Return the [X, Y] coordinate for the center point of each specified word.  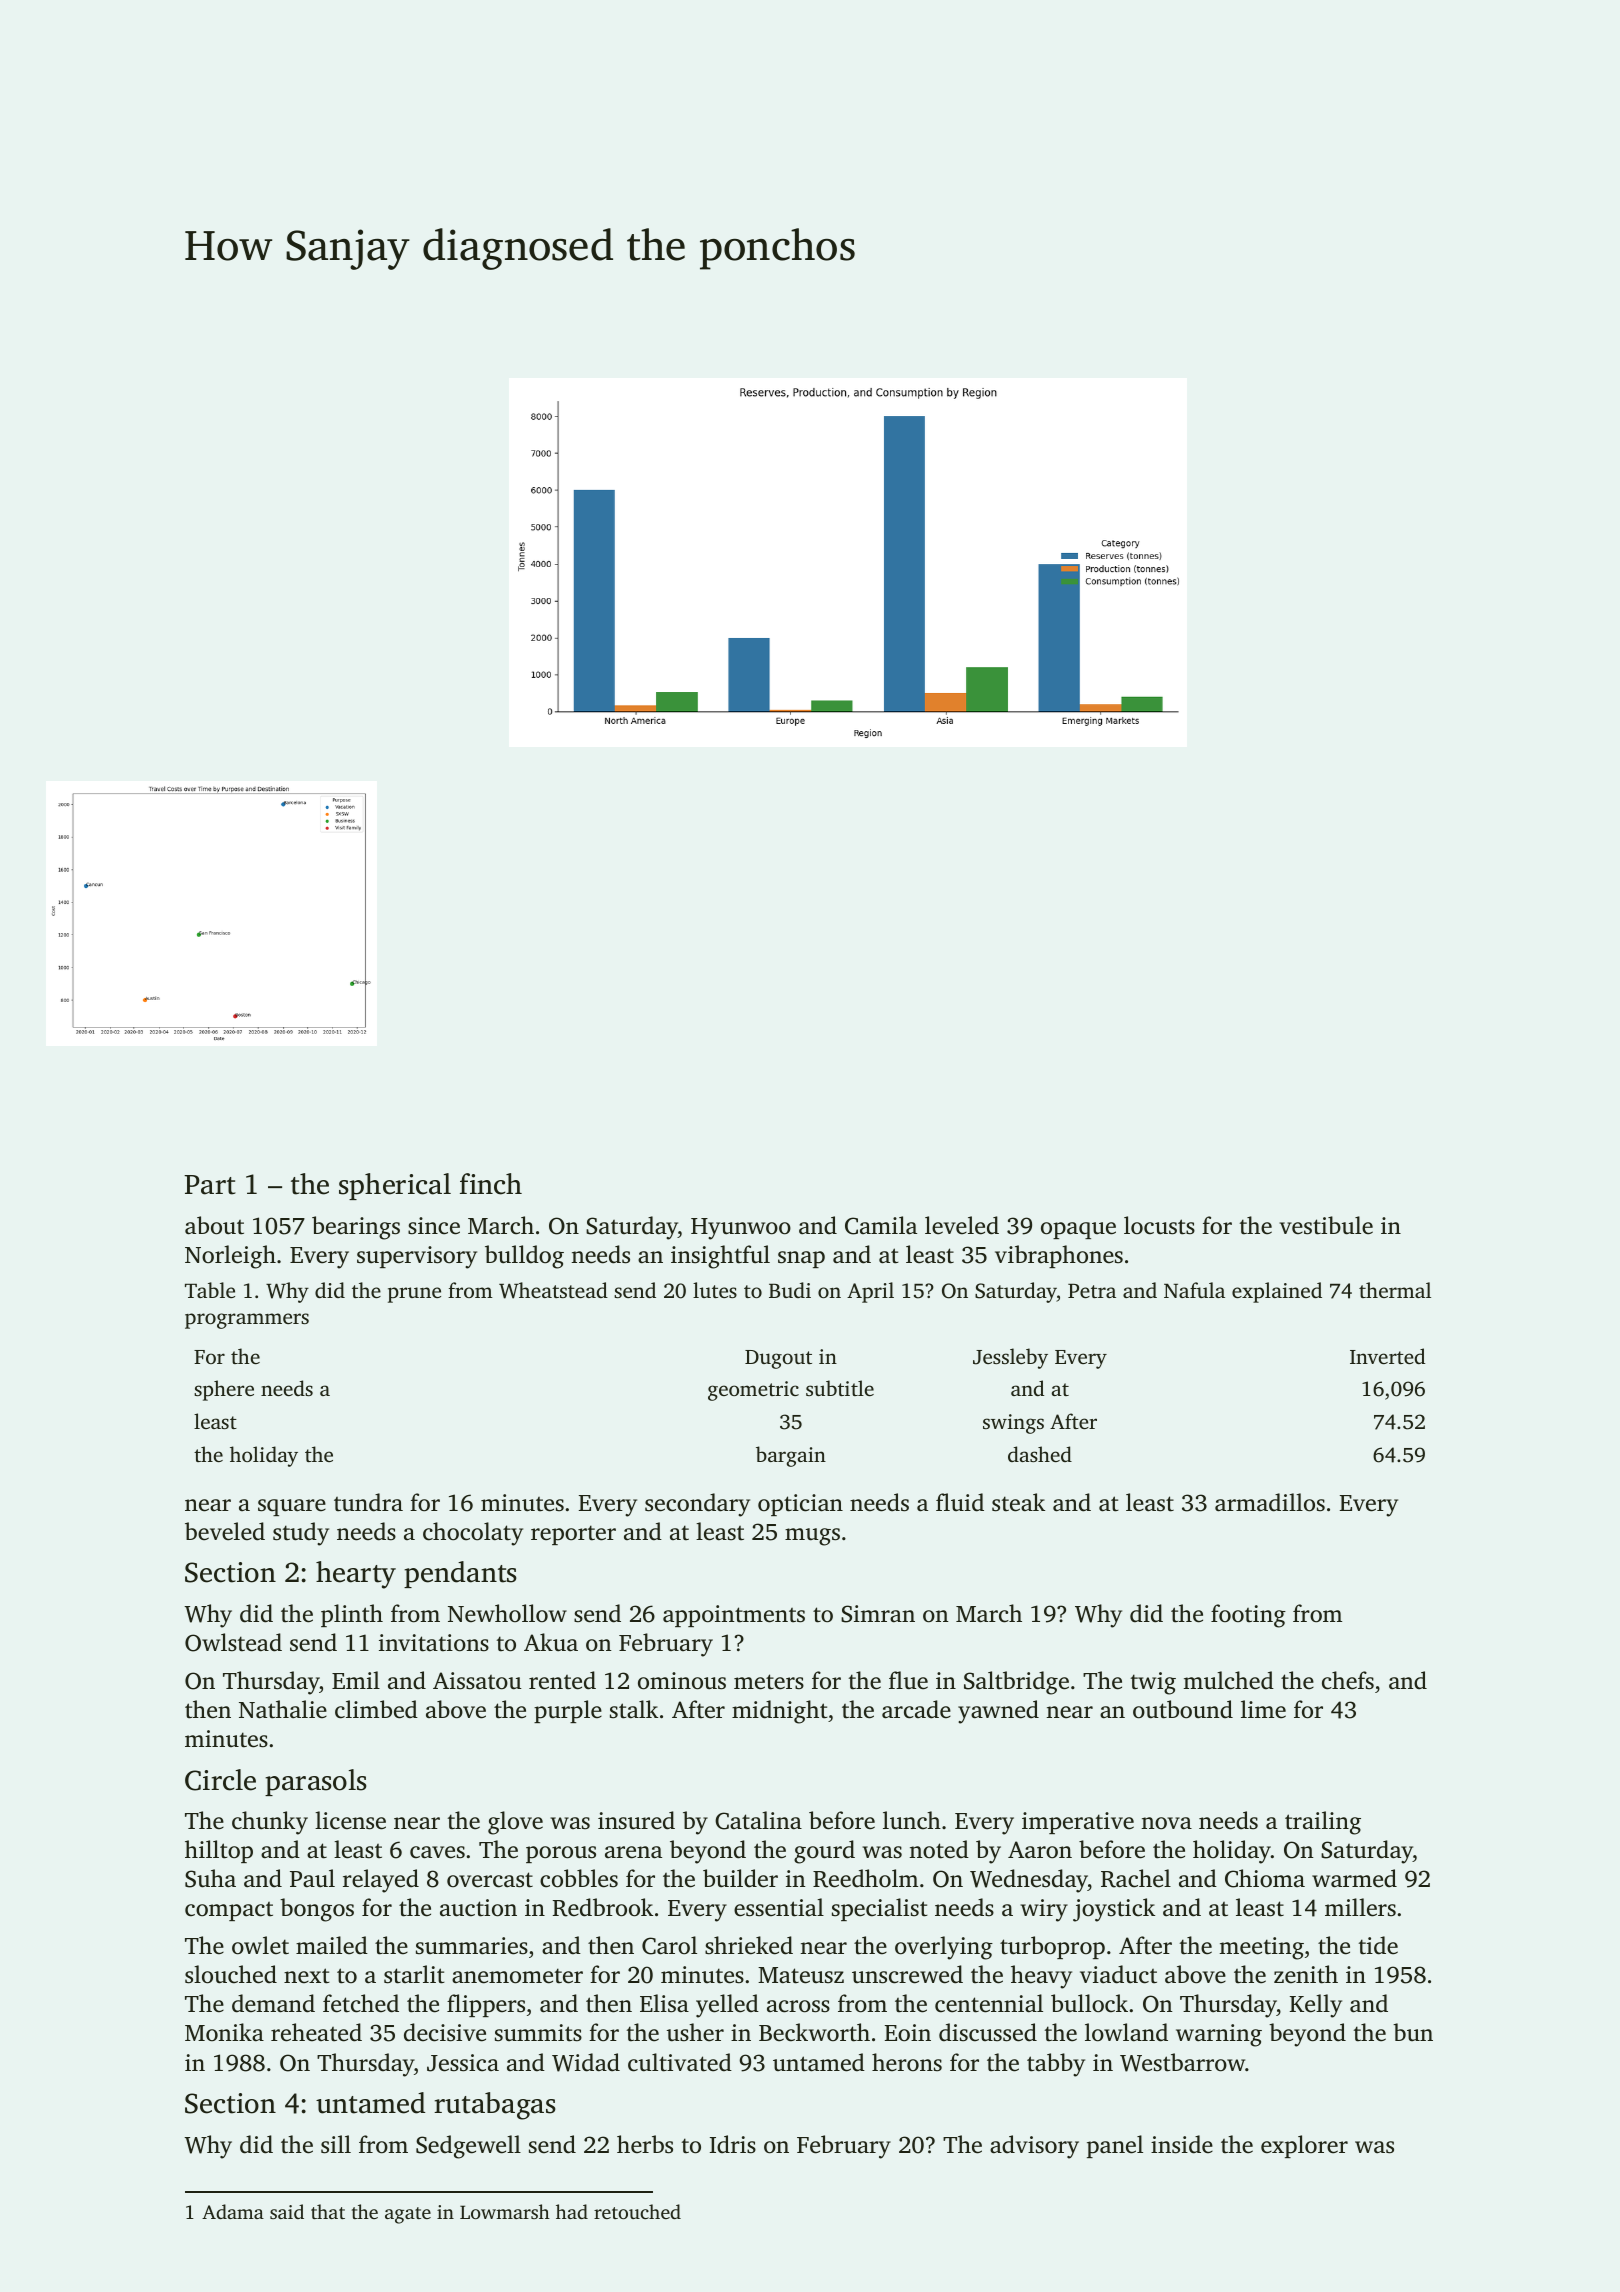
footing [1248, 1616]
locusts [1159, 1225]
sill [336, 2144]
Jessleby [1010, 1358]
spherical [395, 1186]
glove [515, 1823]
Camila [881, 1225]
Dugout [778, 1359]
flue [908, 1680]
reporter [573, 1535]
